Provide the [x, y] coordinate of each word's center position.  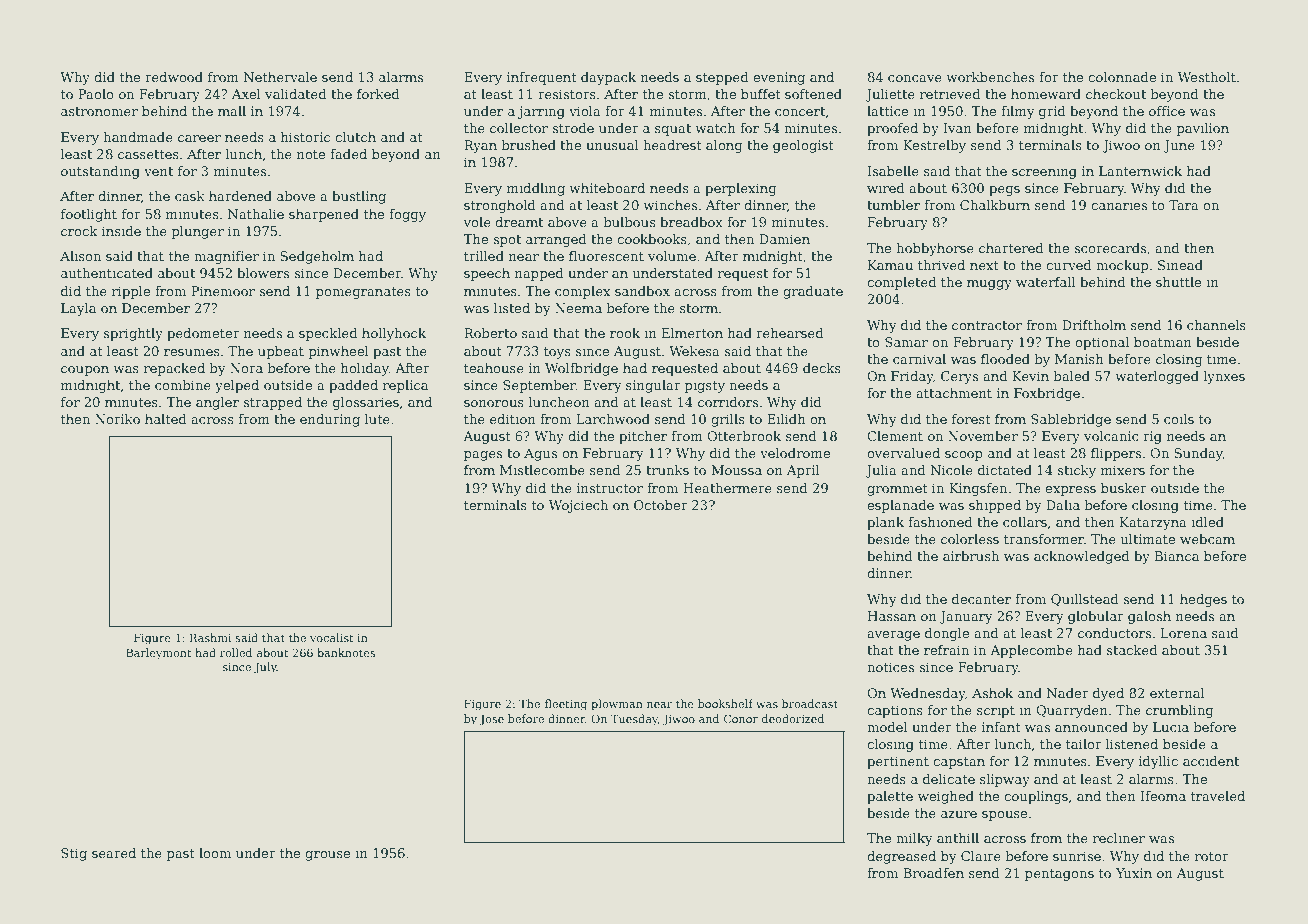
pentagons [1059, 875]
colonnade [1122, 77]
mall [232, 111]
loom [215, 853]
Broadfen [933, 873]
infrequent [542, 78]
